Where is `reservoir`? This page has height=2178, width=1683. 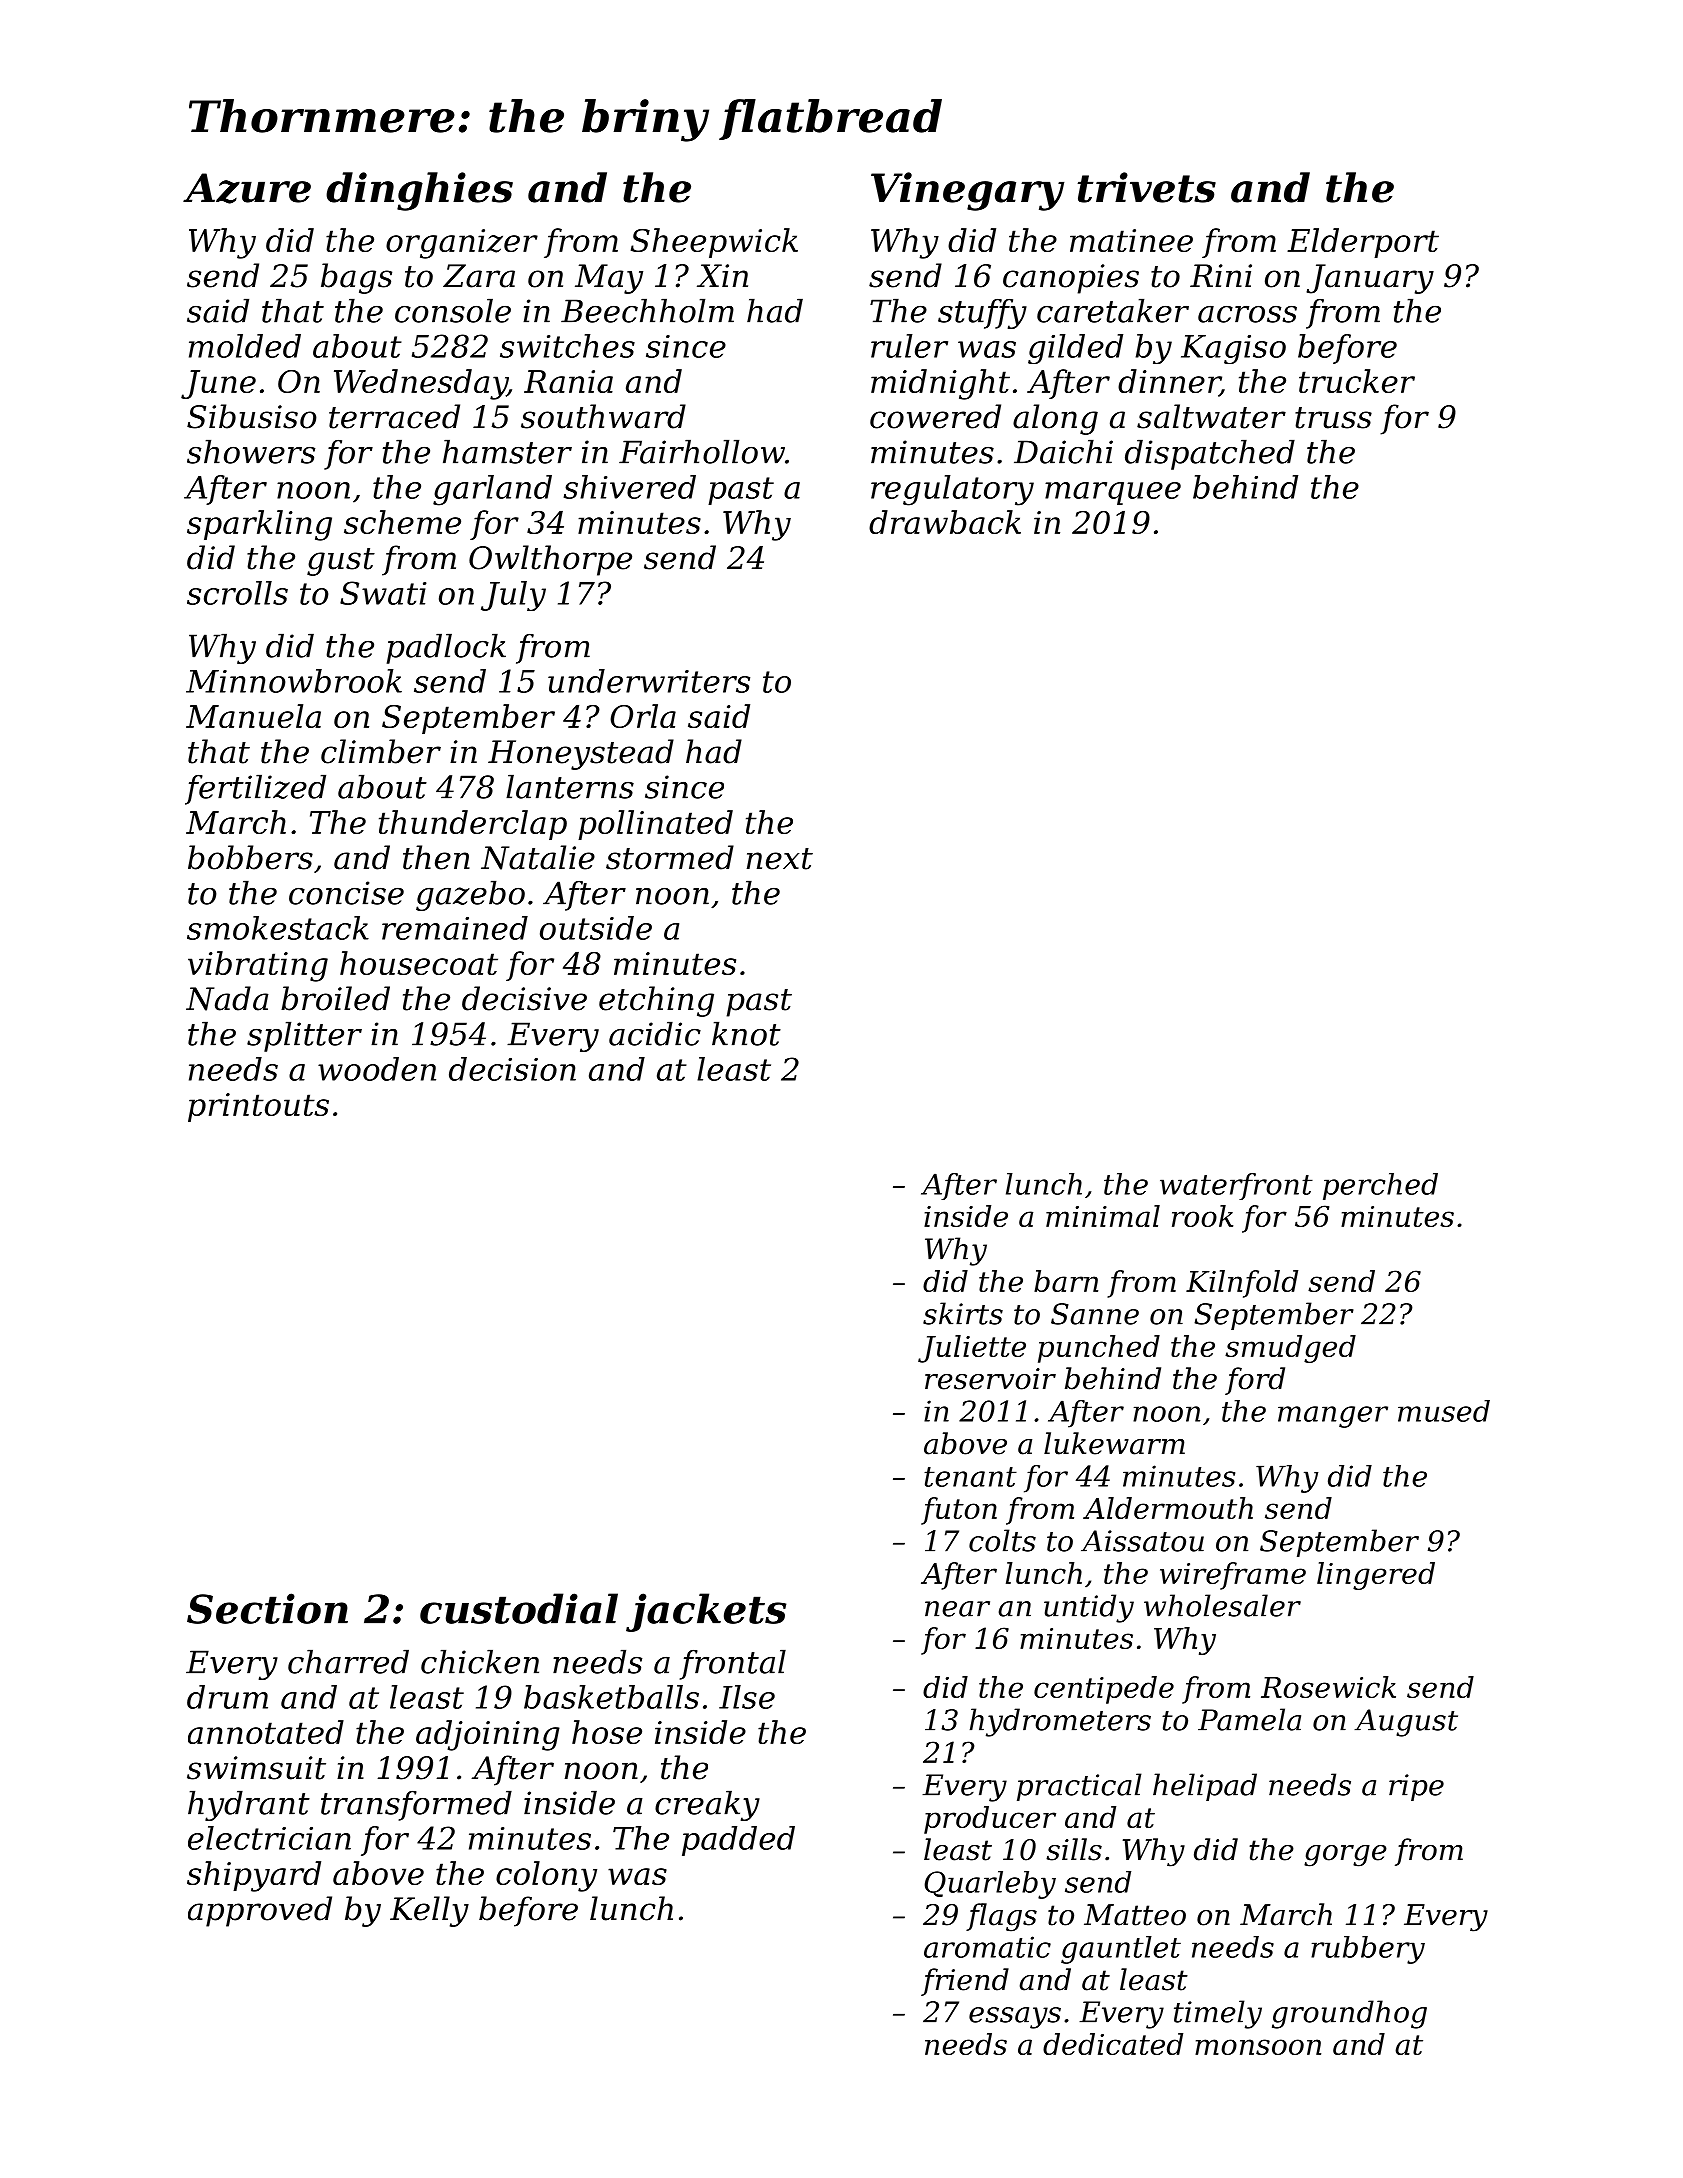 reservoir is located at coordinates (990, 1379).
